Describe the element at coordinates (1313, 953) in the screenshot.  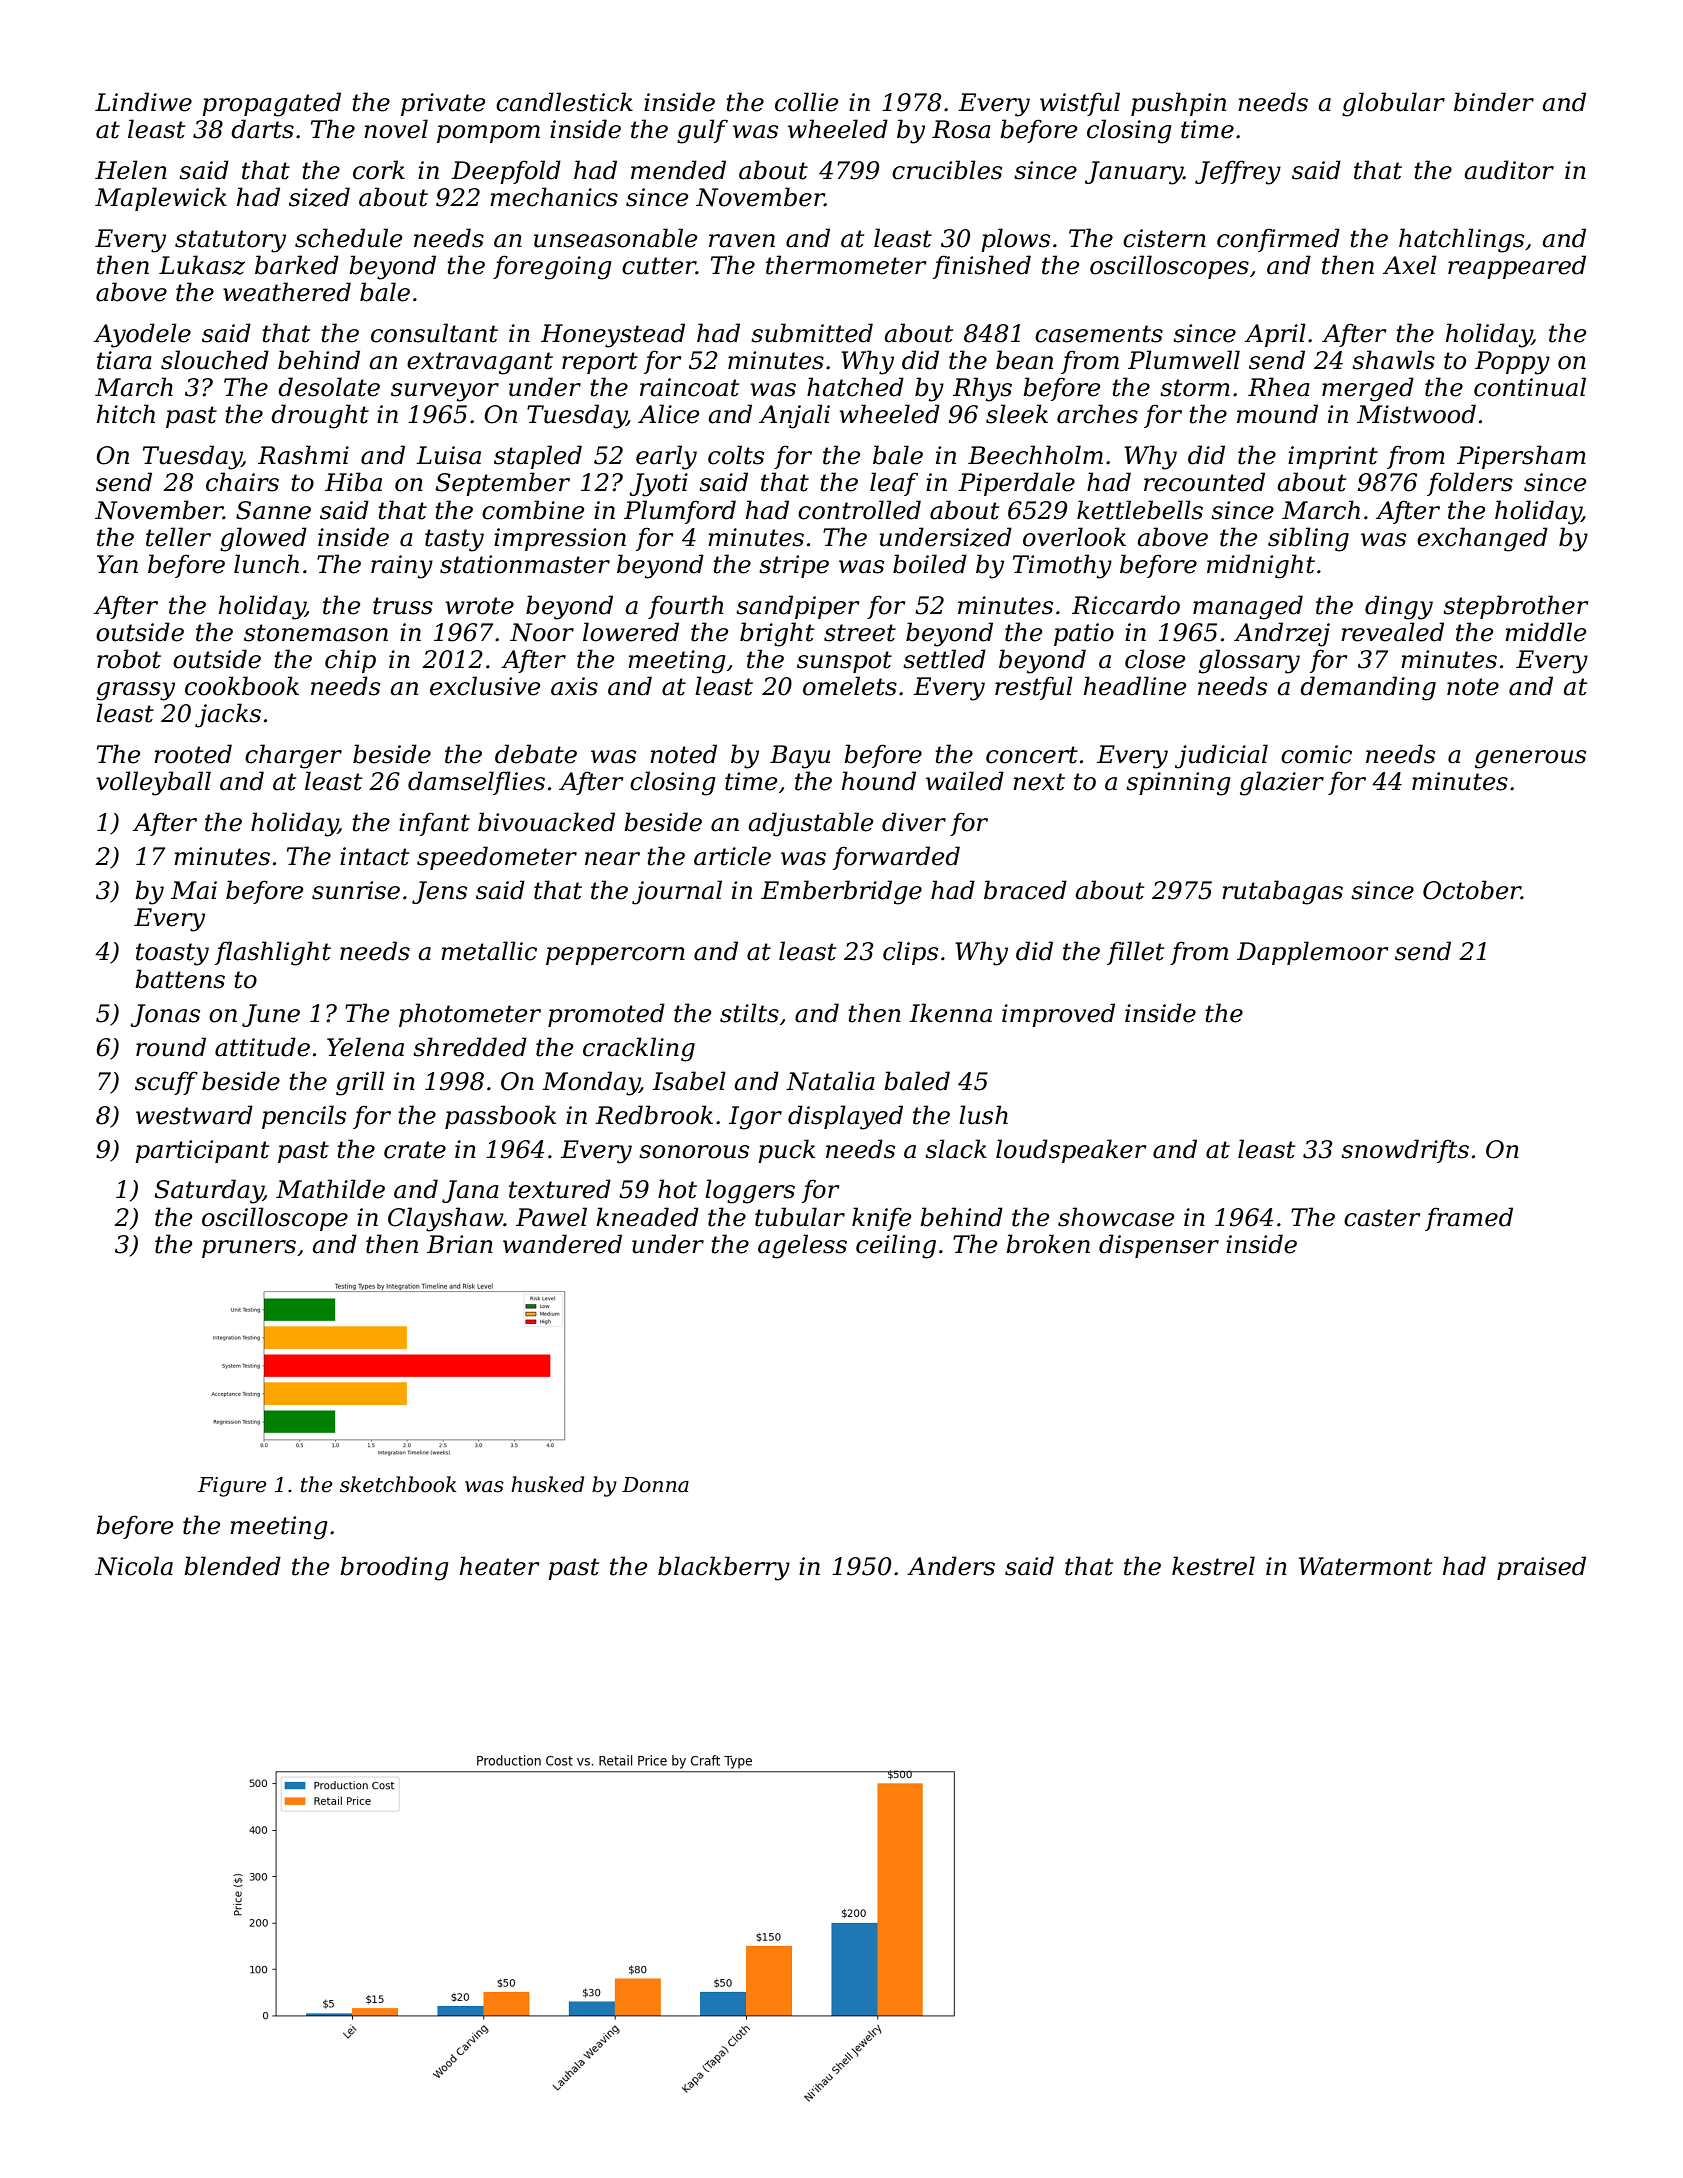
I see `Dapplemoor` at that location.
